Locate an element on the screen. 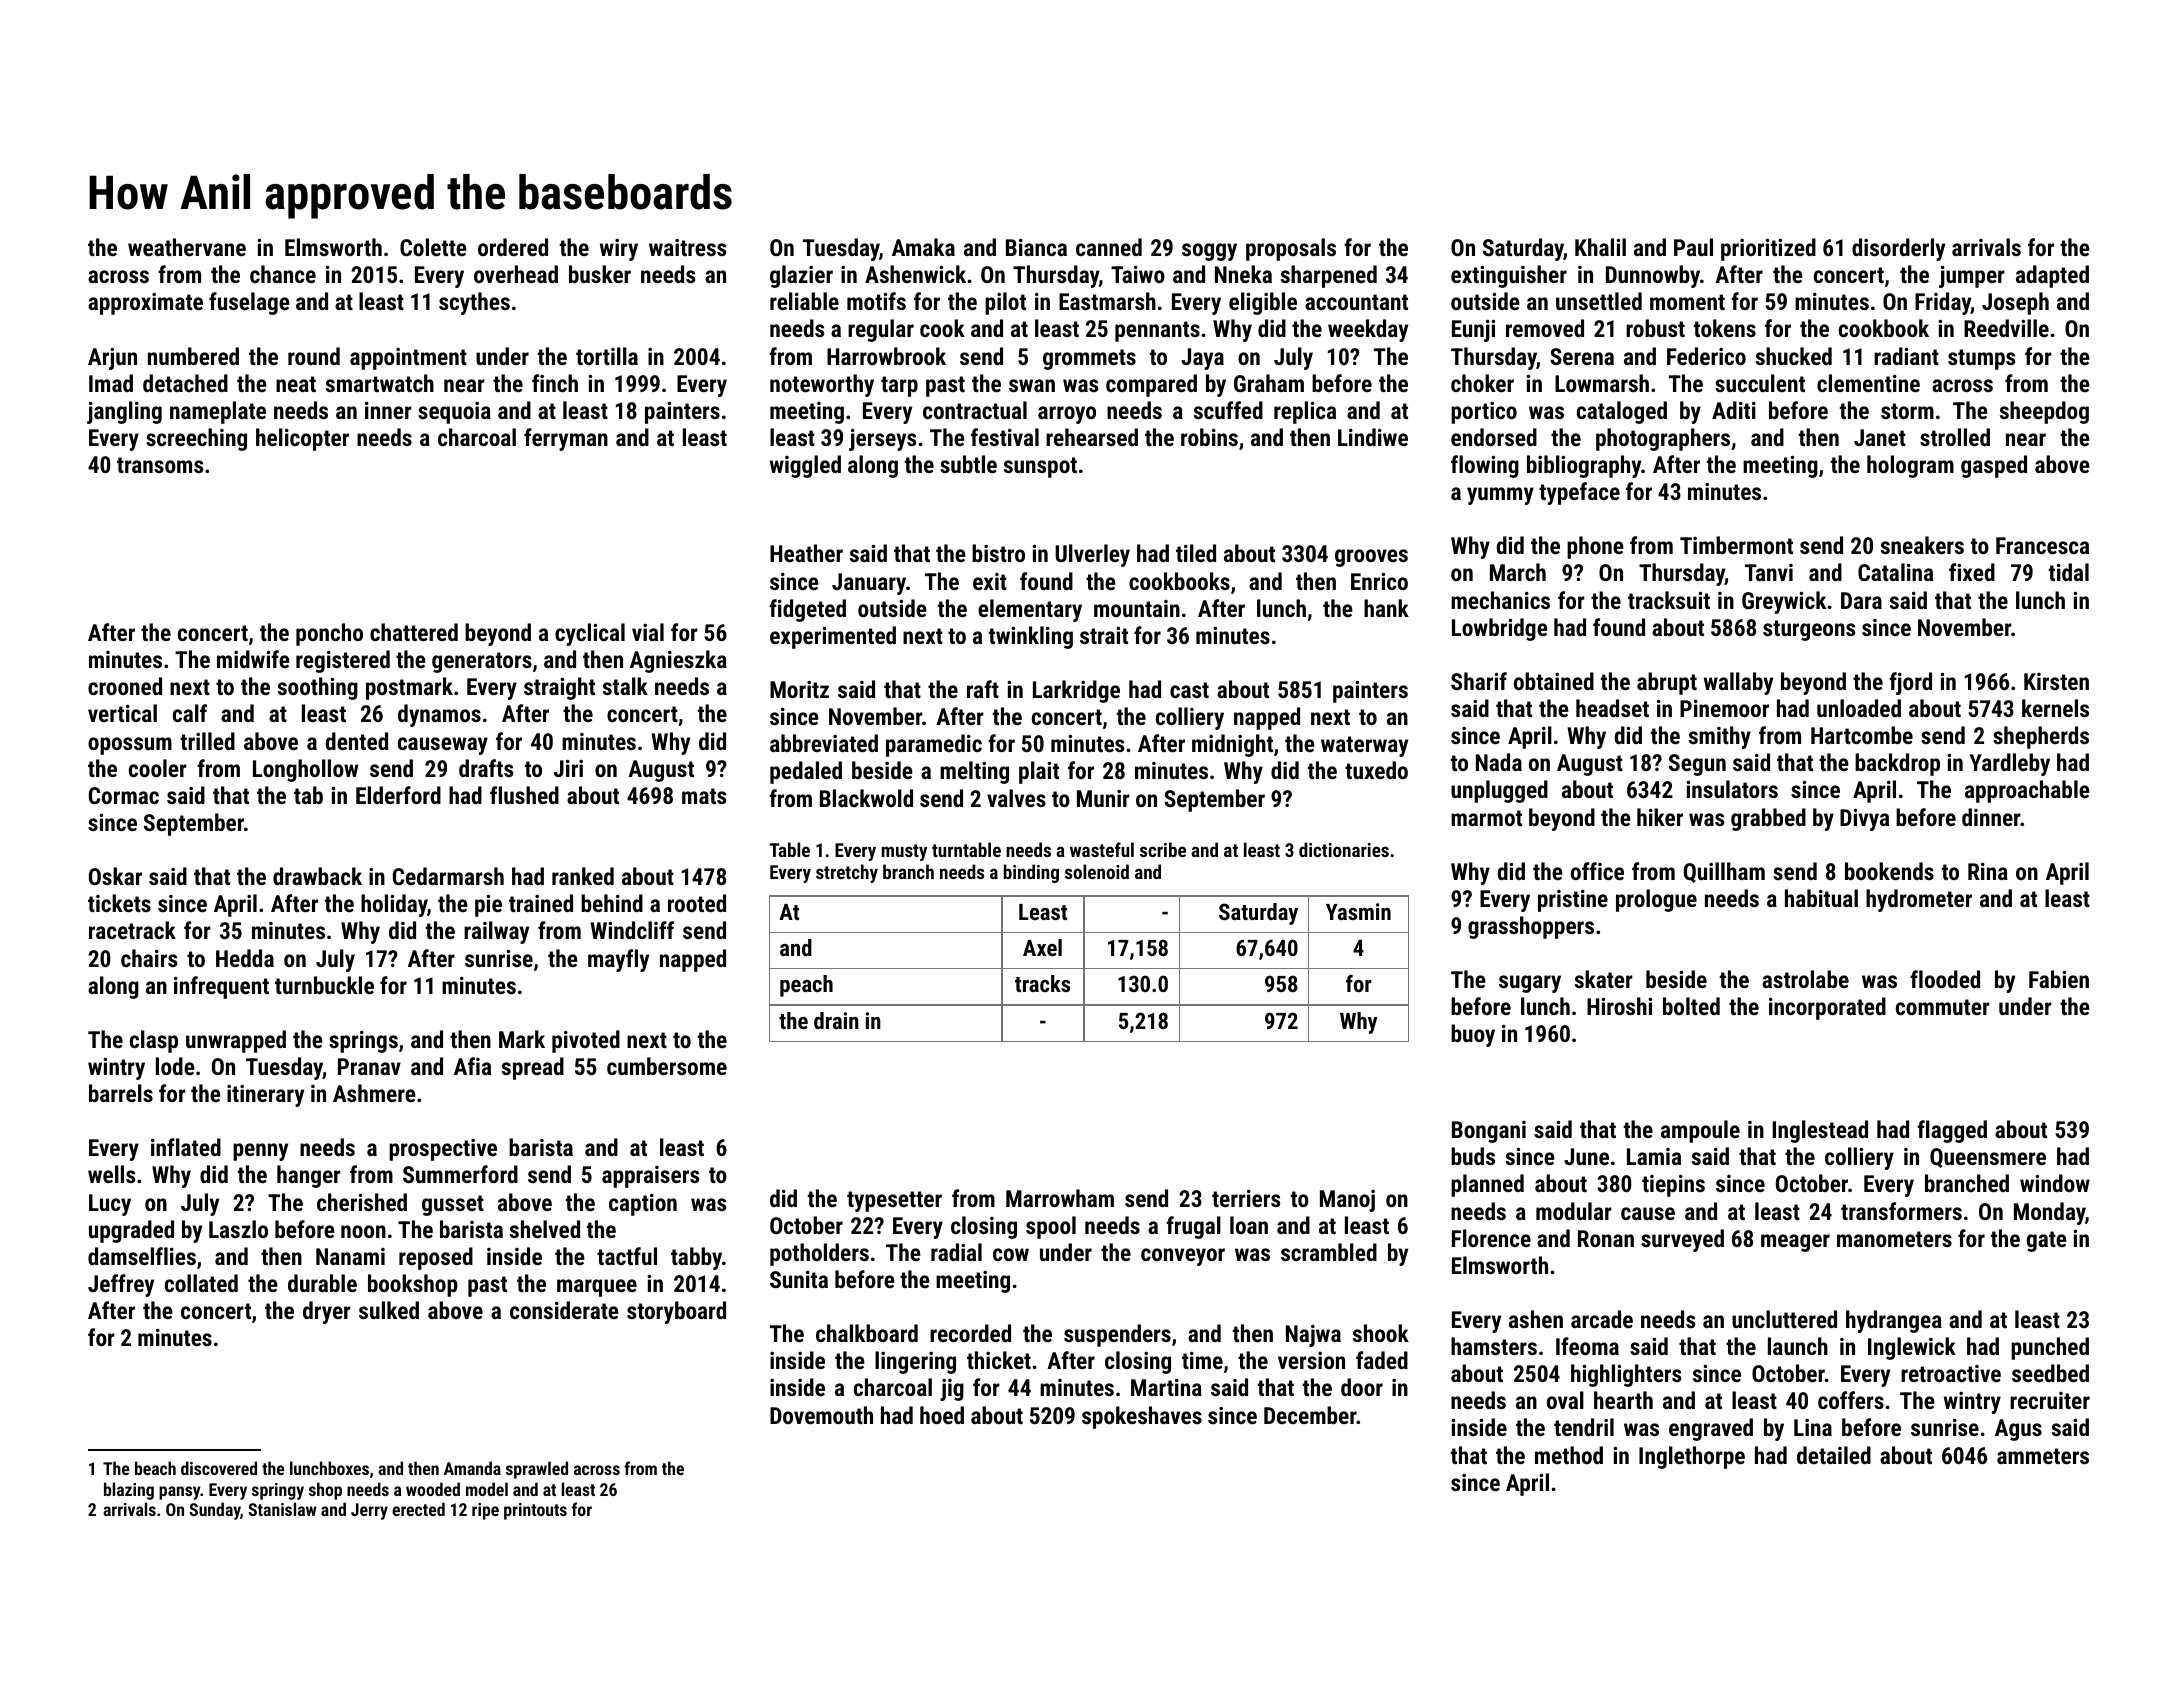 The width and height of the screenshot is (2178, 1683). Fabien is located at coordinates (2059, 979).
